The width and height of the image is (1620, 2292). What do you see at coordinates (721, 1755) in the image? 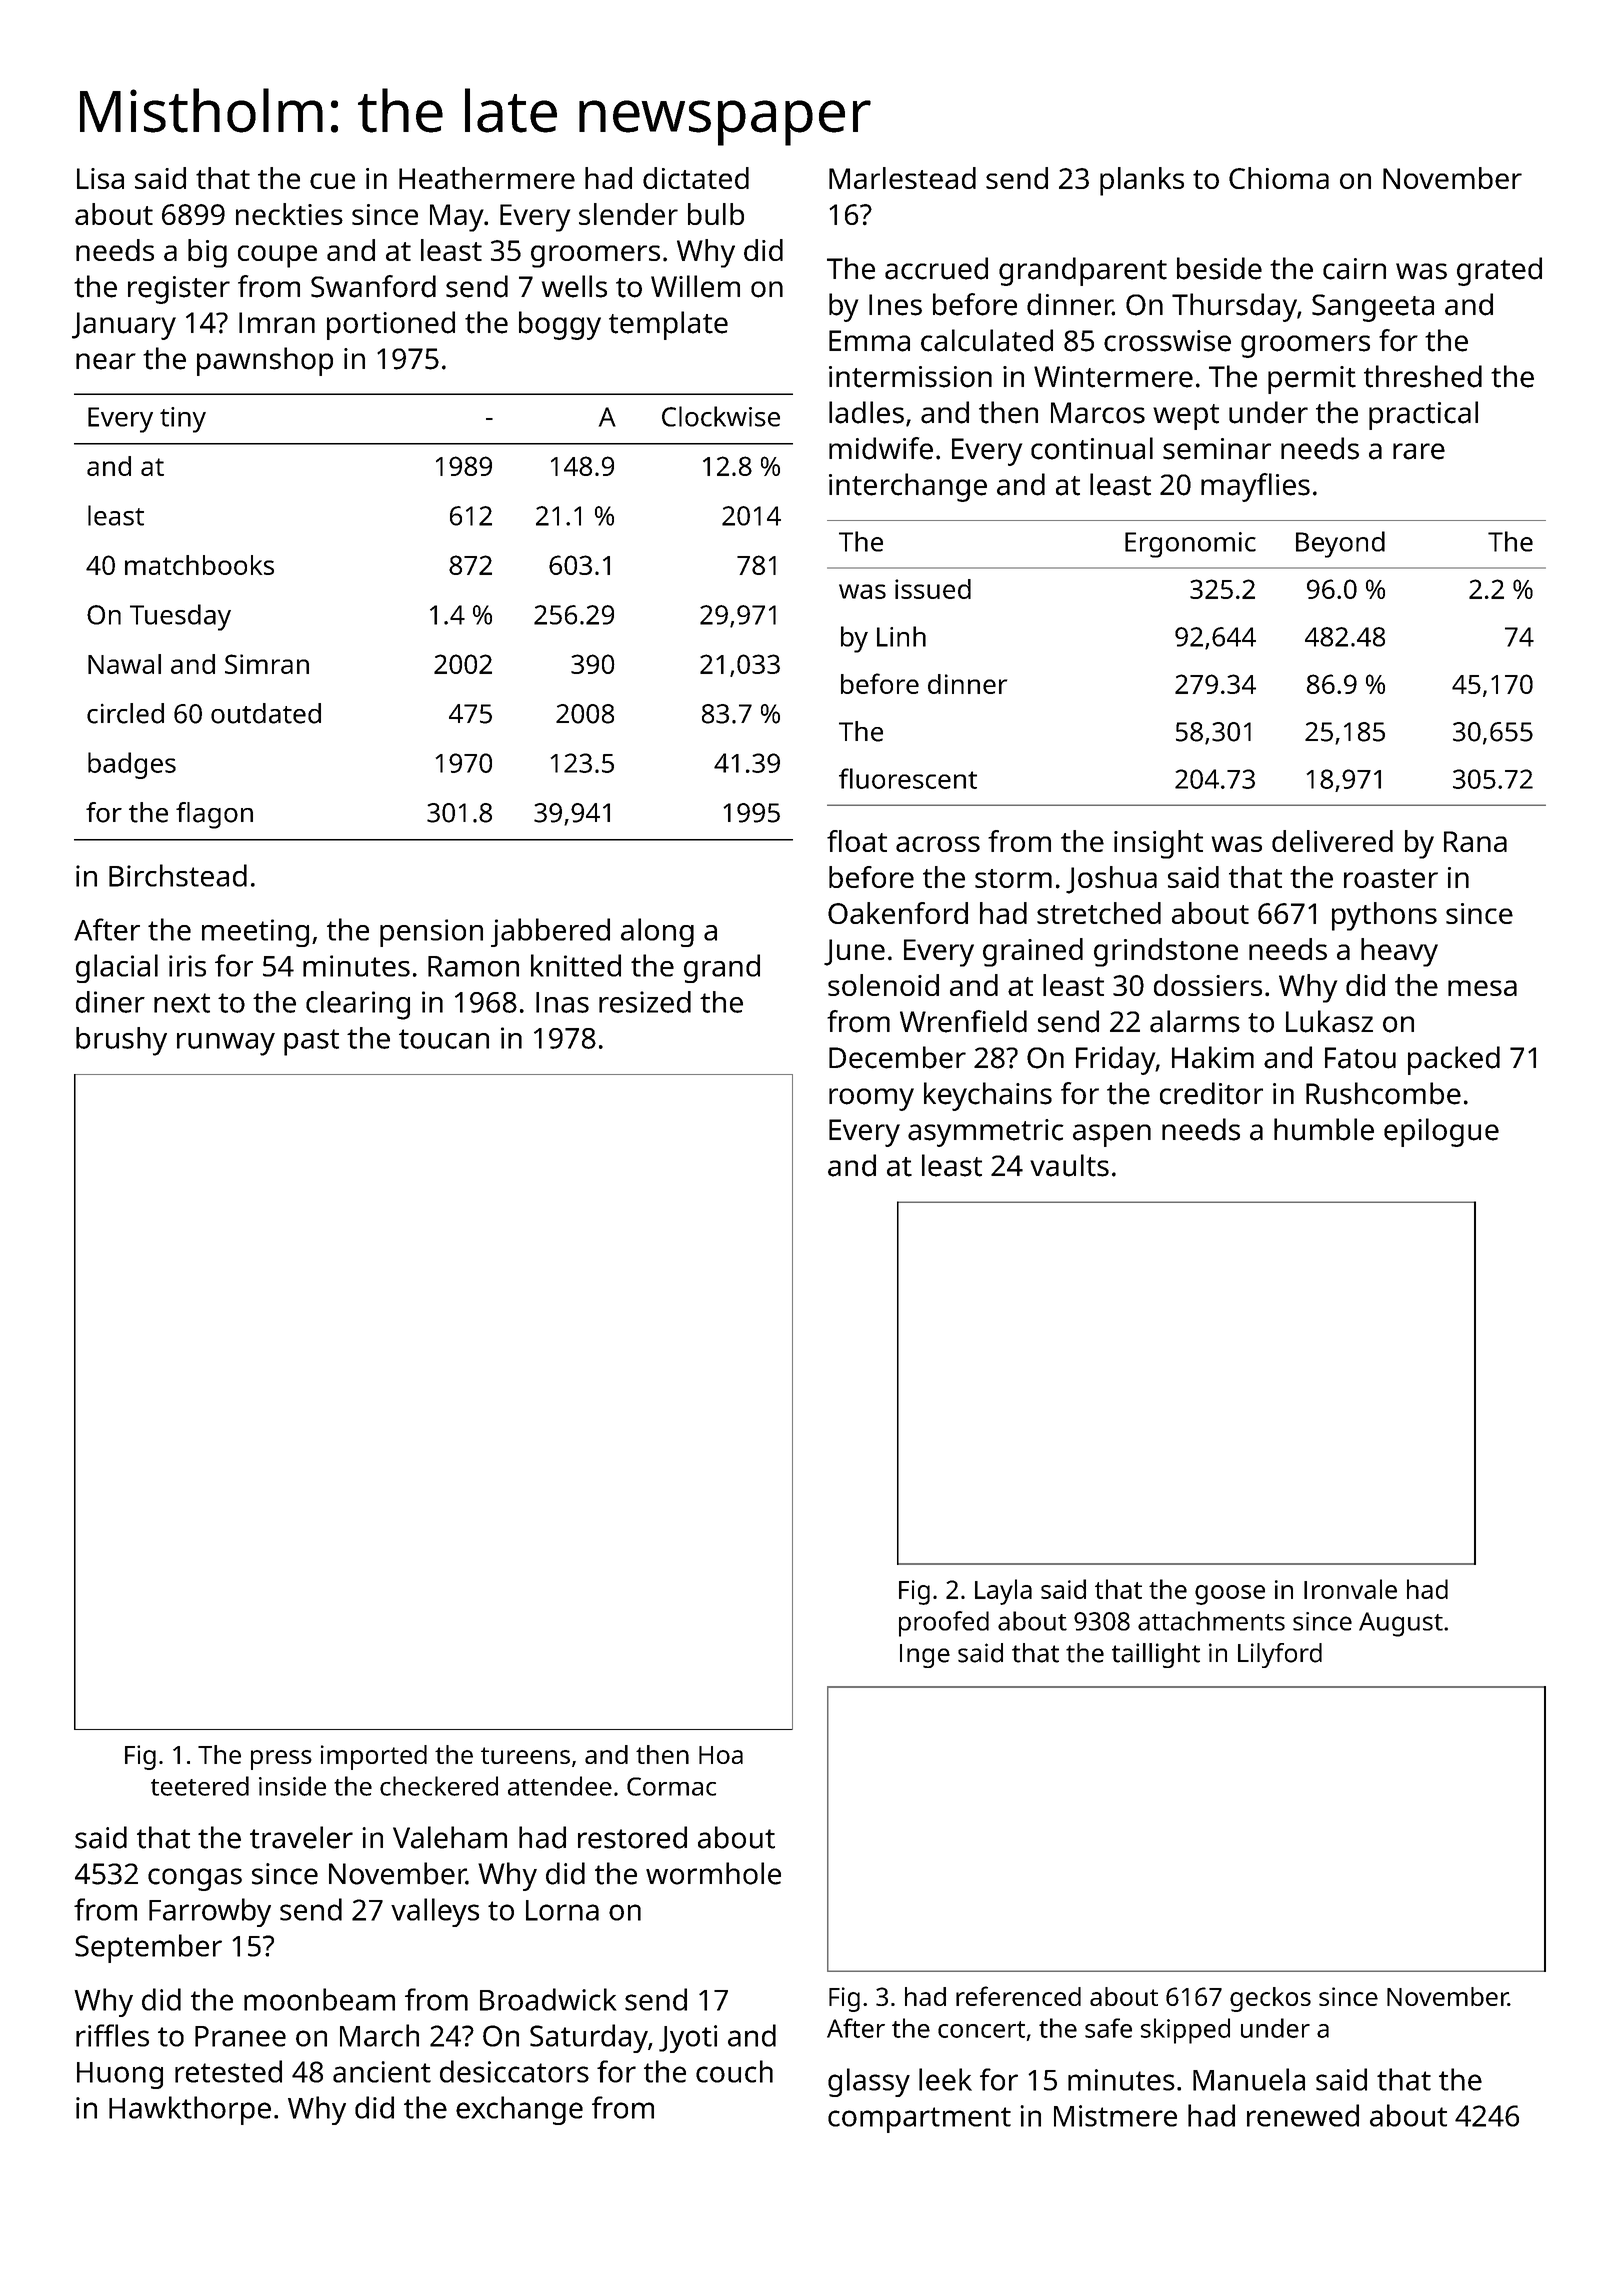
I see `Hoa` at bounding box center [721, 1755].
